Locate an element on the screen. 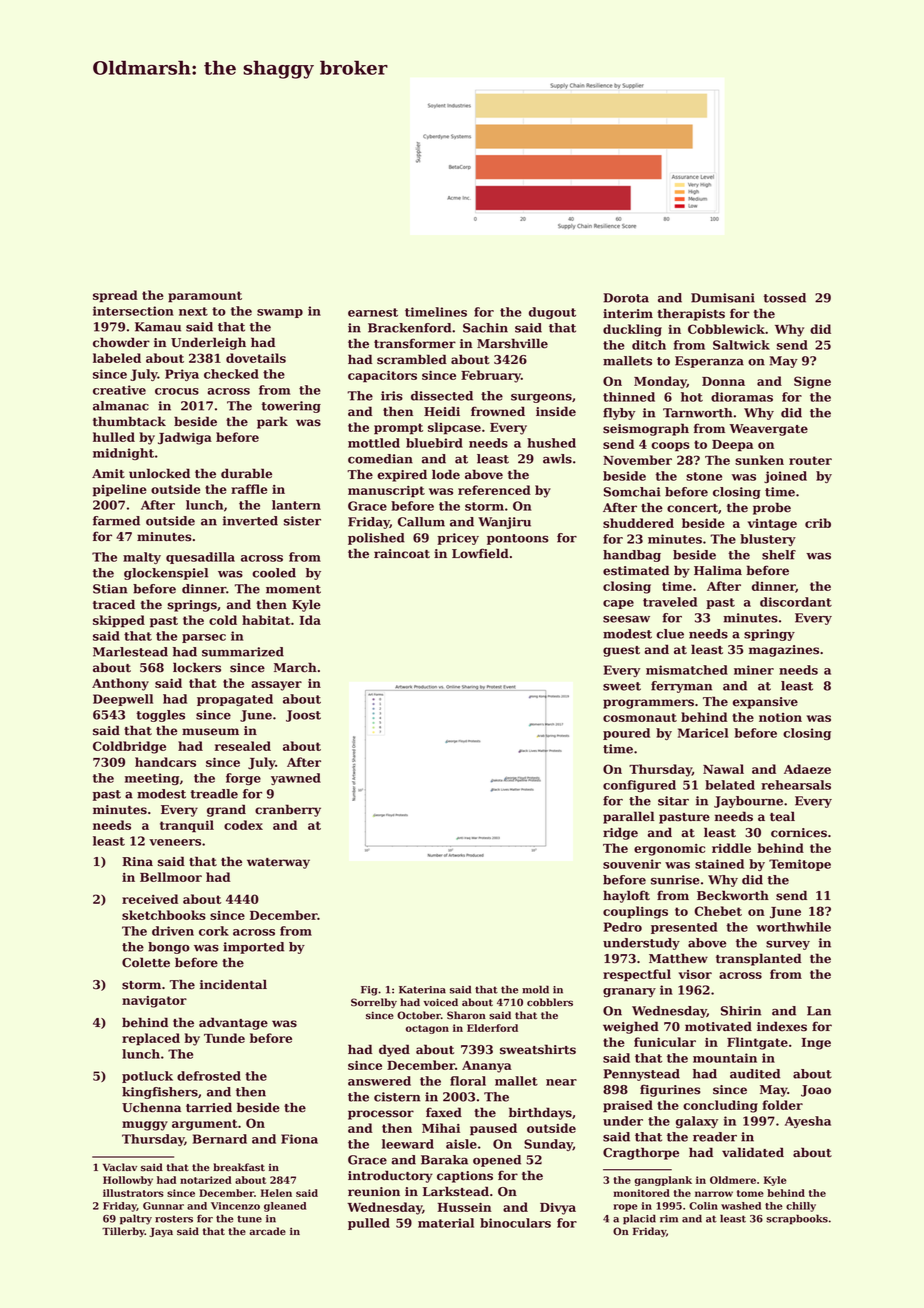  paramount is located at coordinates (205, 297).
